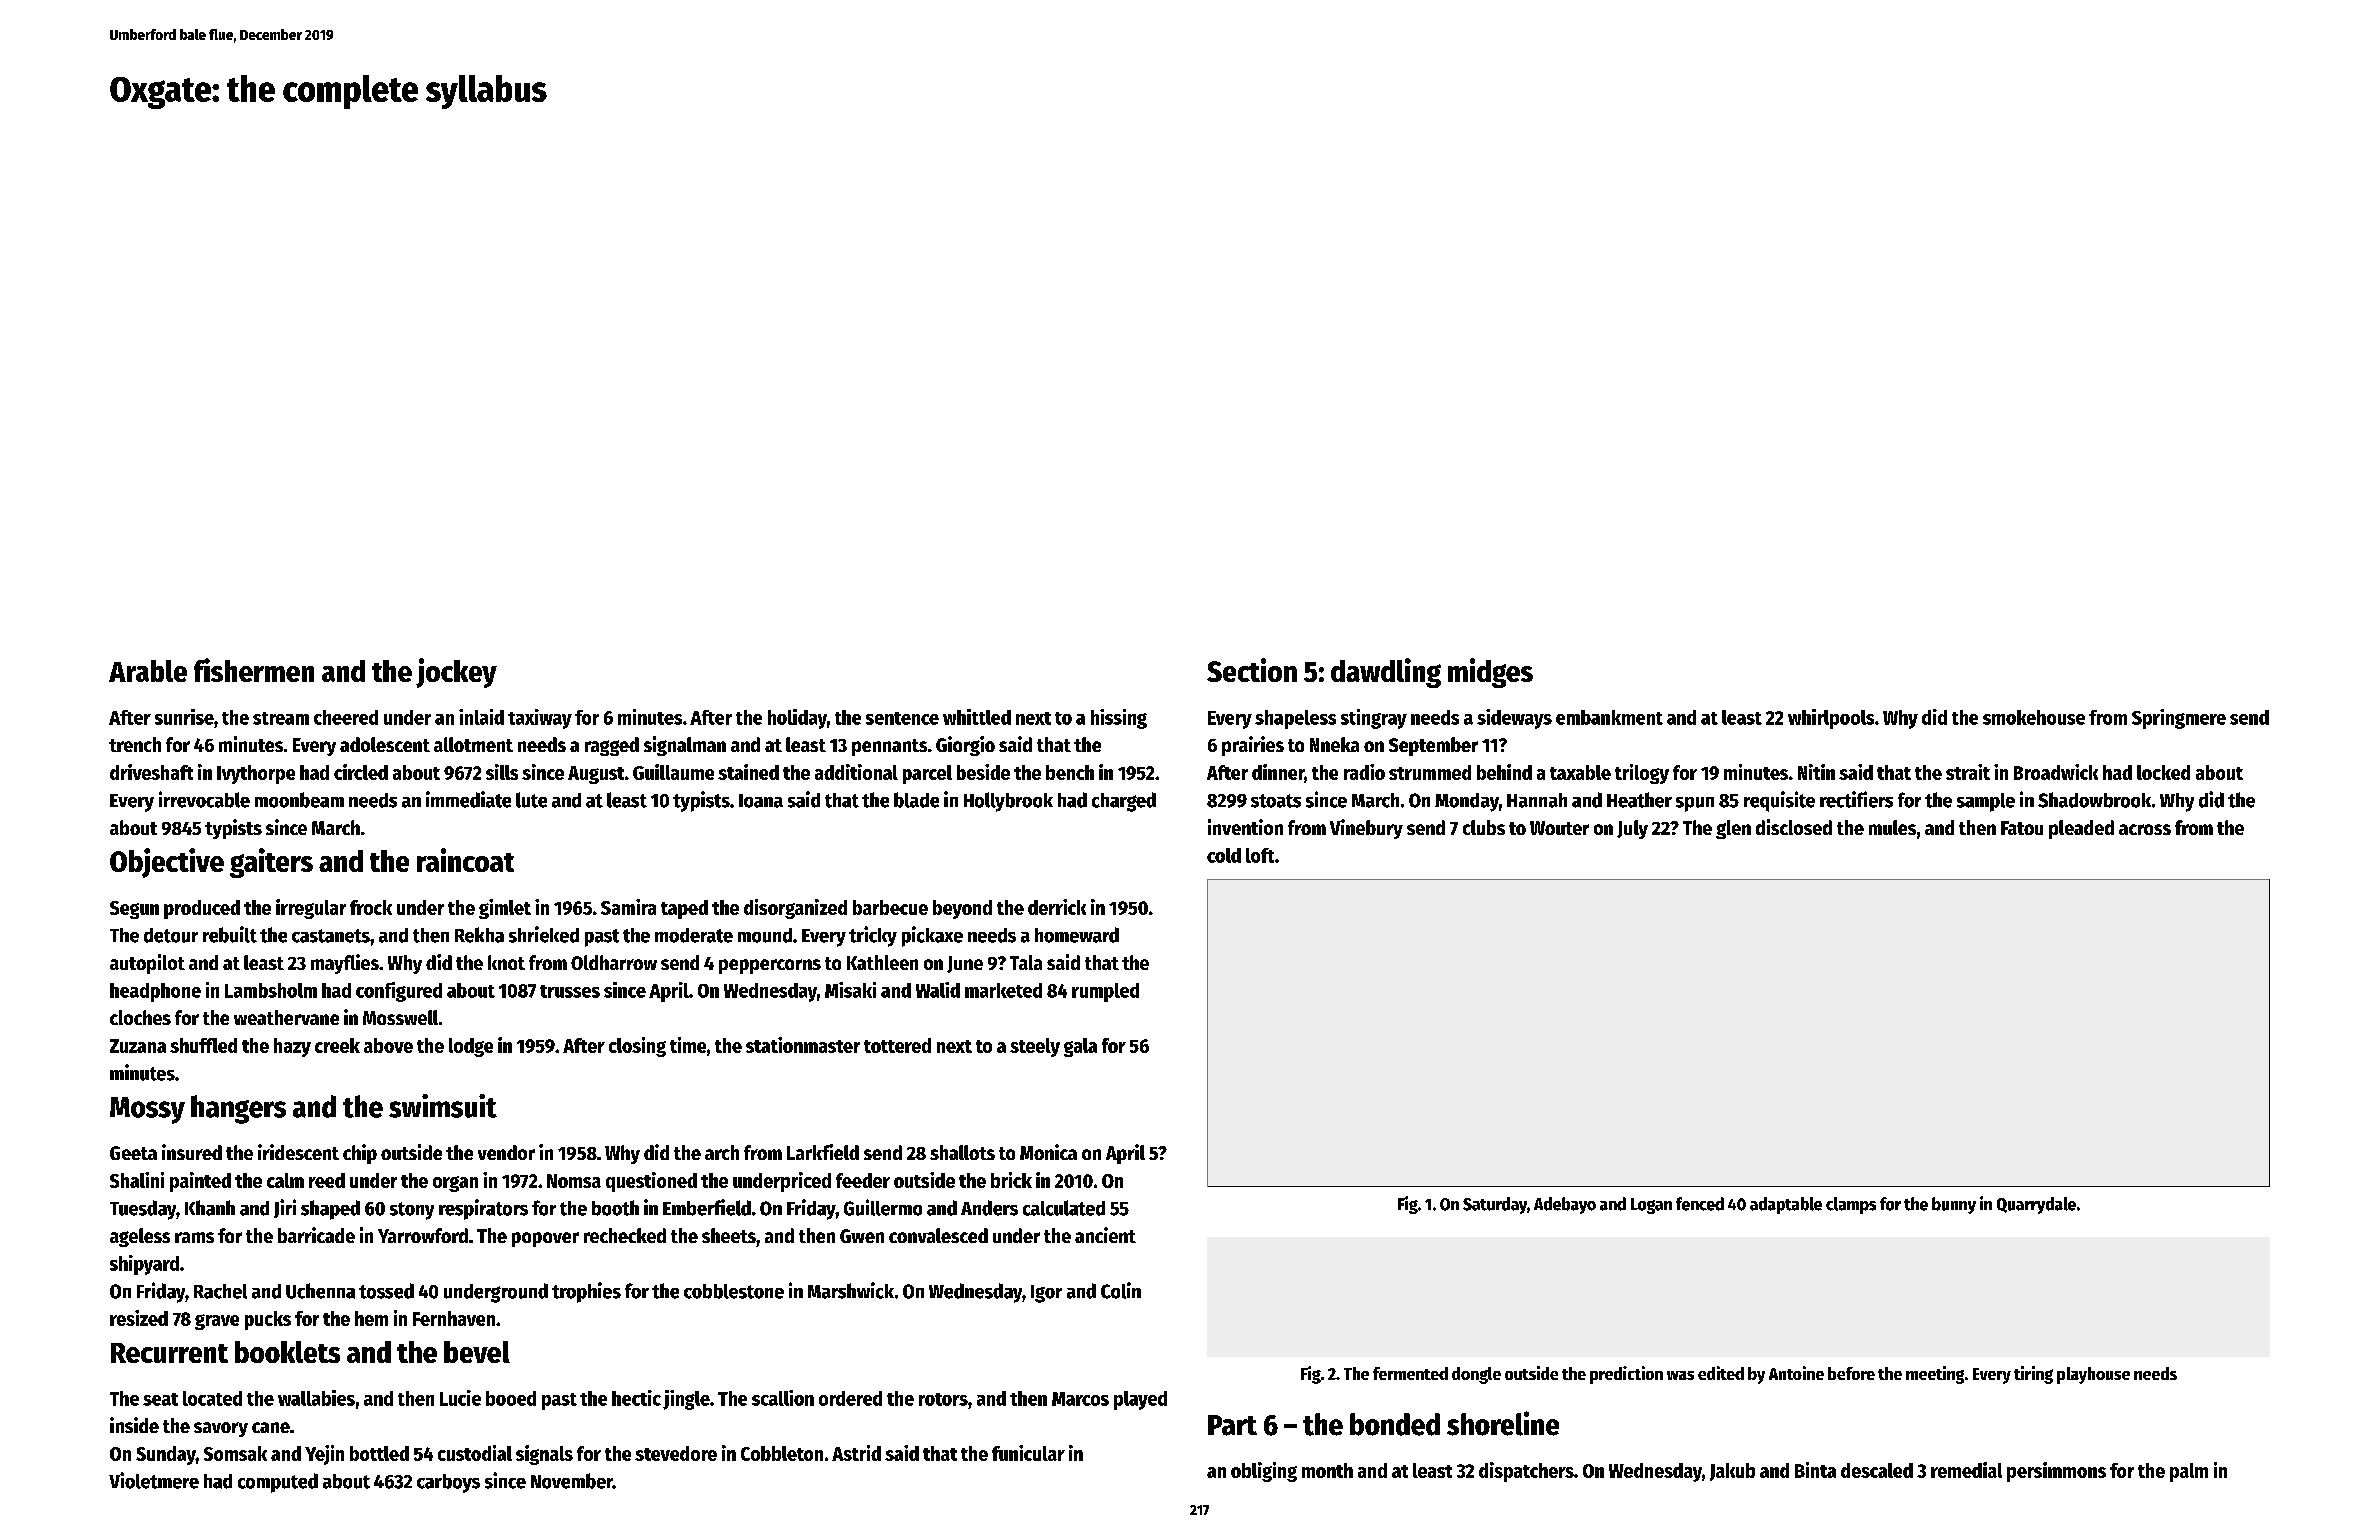 The height and width of the document is (1540, 2380). What do you see at coordinates (2081, 829) in the document?
I see `pleaded` at bounding box center [2081, 829].
